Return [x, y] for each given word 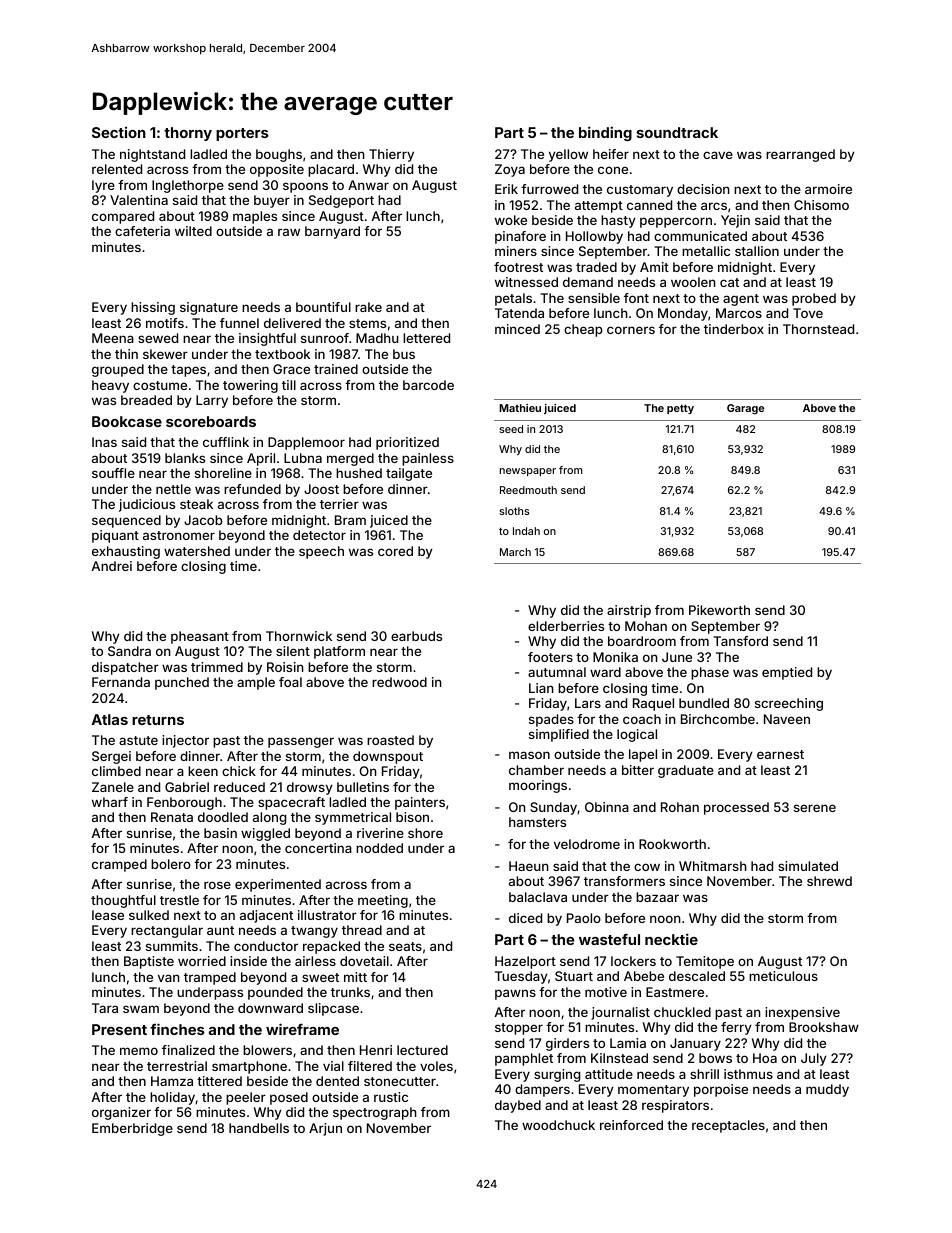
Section [119, 132]
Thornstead [818, 329]
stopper [519, 1029]
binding [605, 133]
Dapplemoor [306, 443]
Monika [615, 657]
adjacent [266, 916]
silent [293, 651]
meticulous [783, 976]
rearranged [800, 155]
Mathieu [520, 408]
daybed [518, 1106]
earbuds [416, 636]
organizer [121, 1113]
